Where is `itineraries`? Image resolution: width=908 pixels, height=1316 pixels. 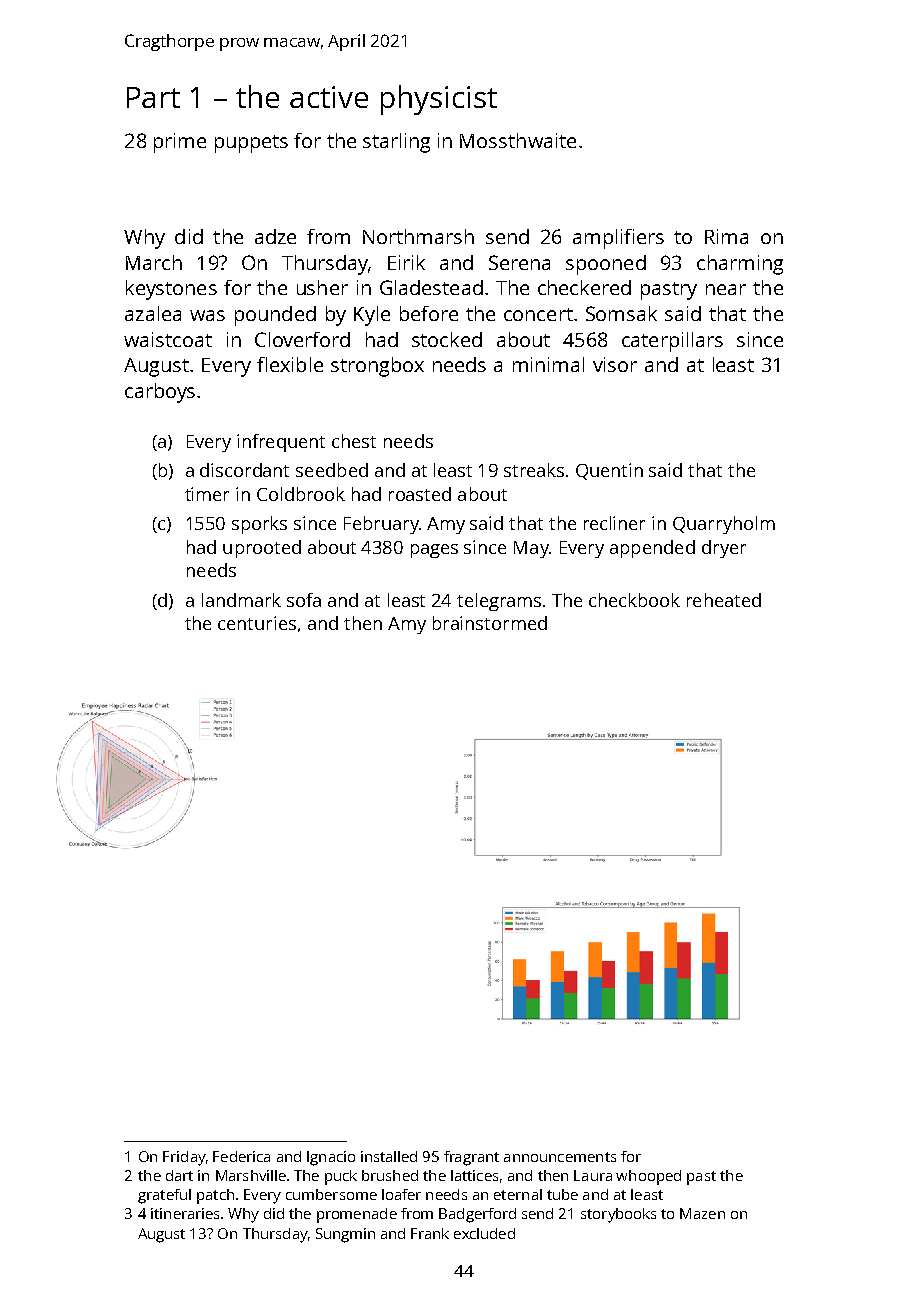 itineraries is located at coordinates (185, 1213).
